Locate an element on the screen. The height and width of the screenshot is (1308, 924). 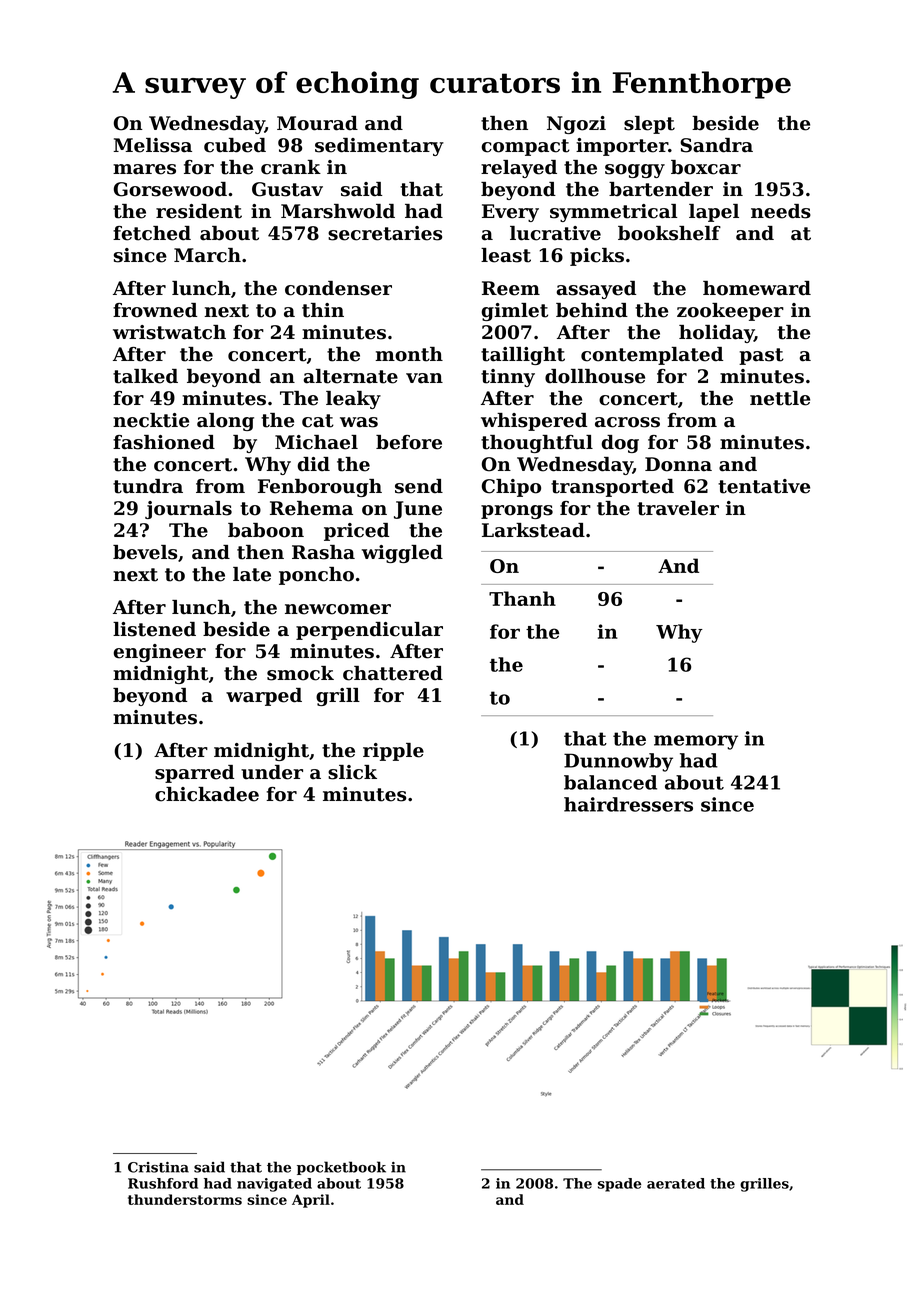
mares is located at coordinates (144, 169).
